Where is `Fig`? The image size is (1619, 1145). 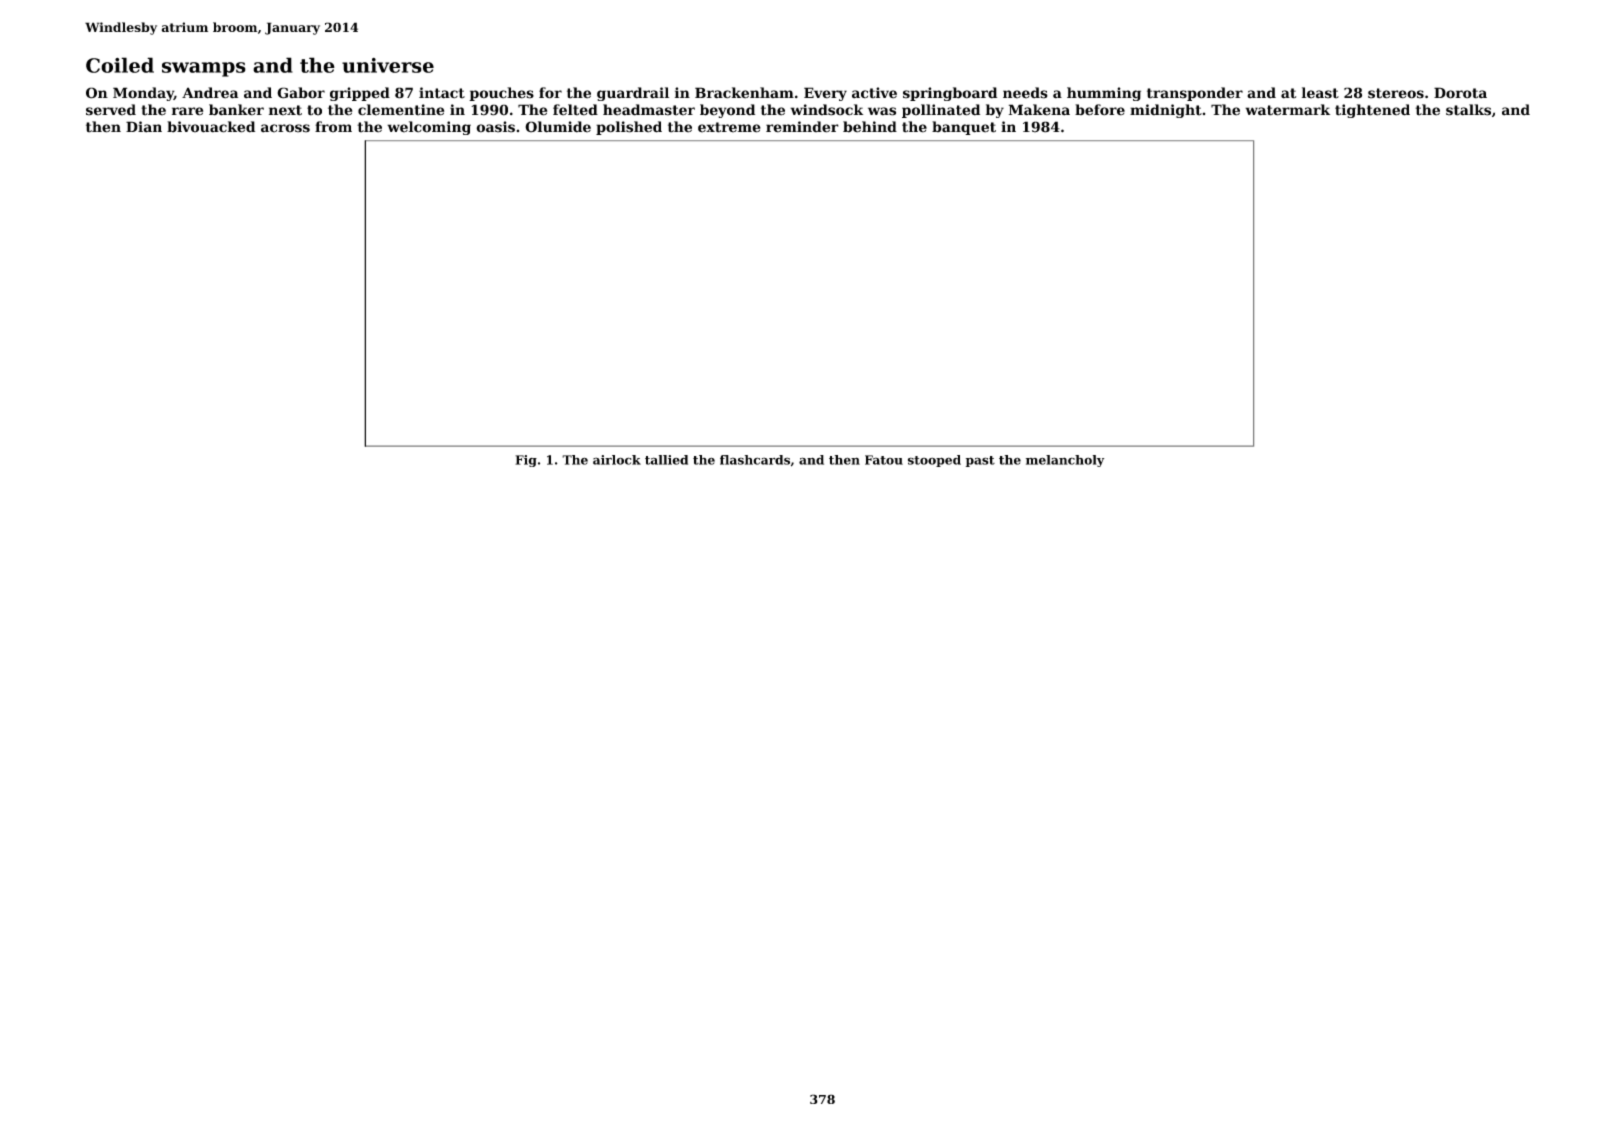 Fig is located at coordinates (526, 461).
